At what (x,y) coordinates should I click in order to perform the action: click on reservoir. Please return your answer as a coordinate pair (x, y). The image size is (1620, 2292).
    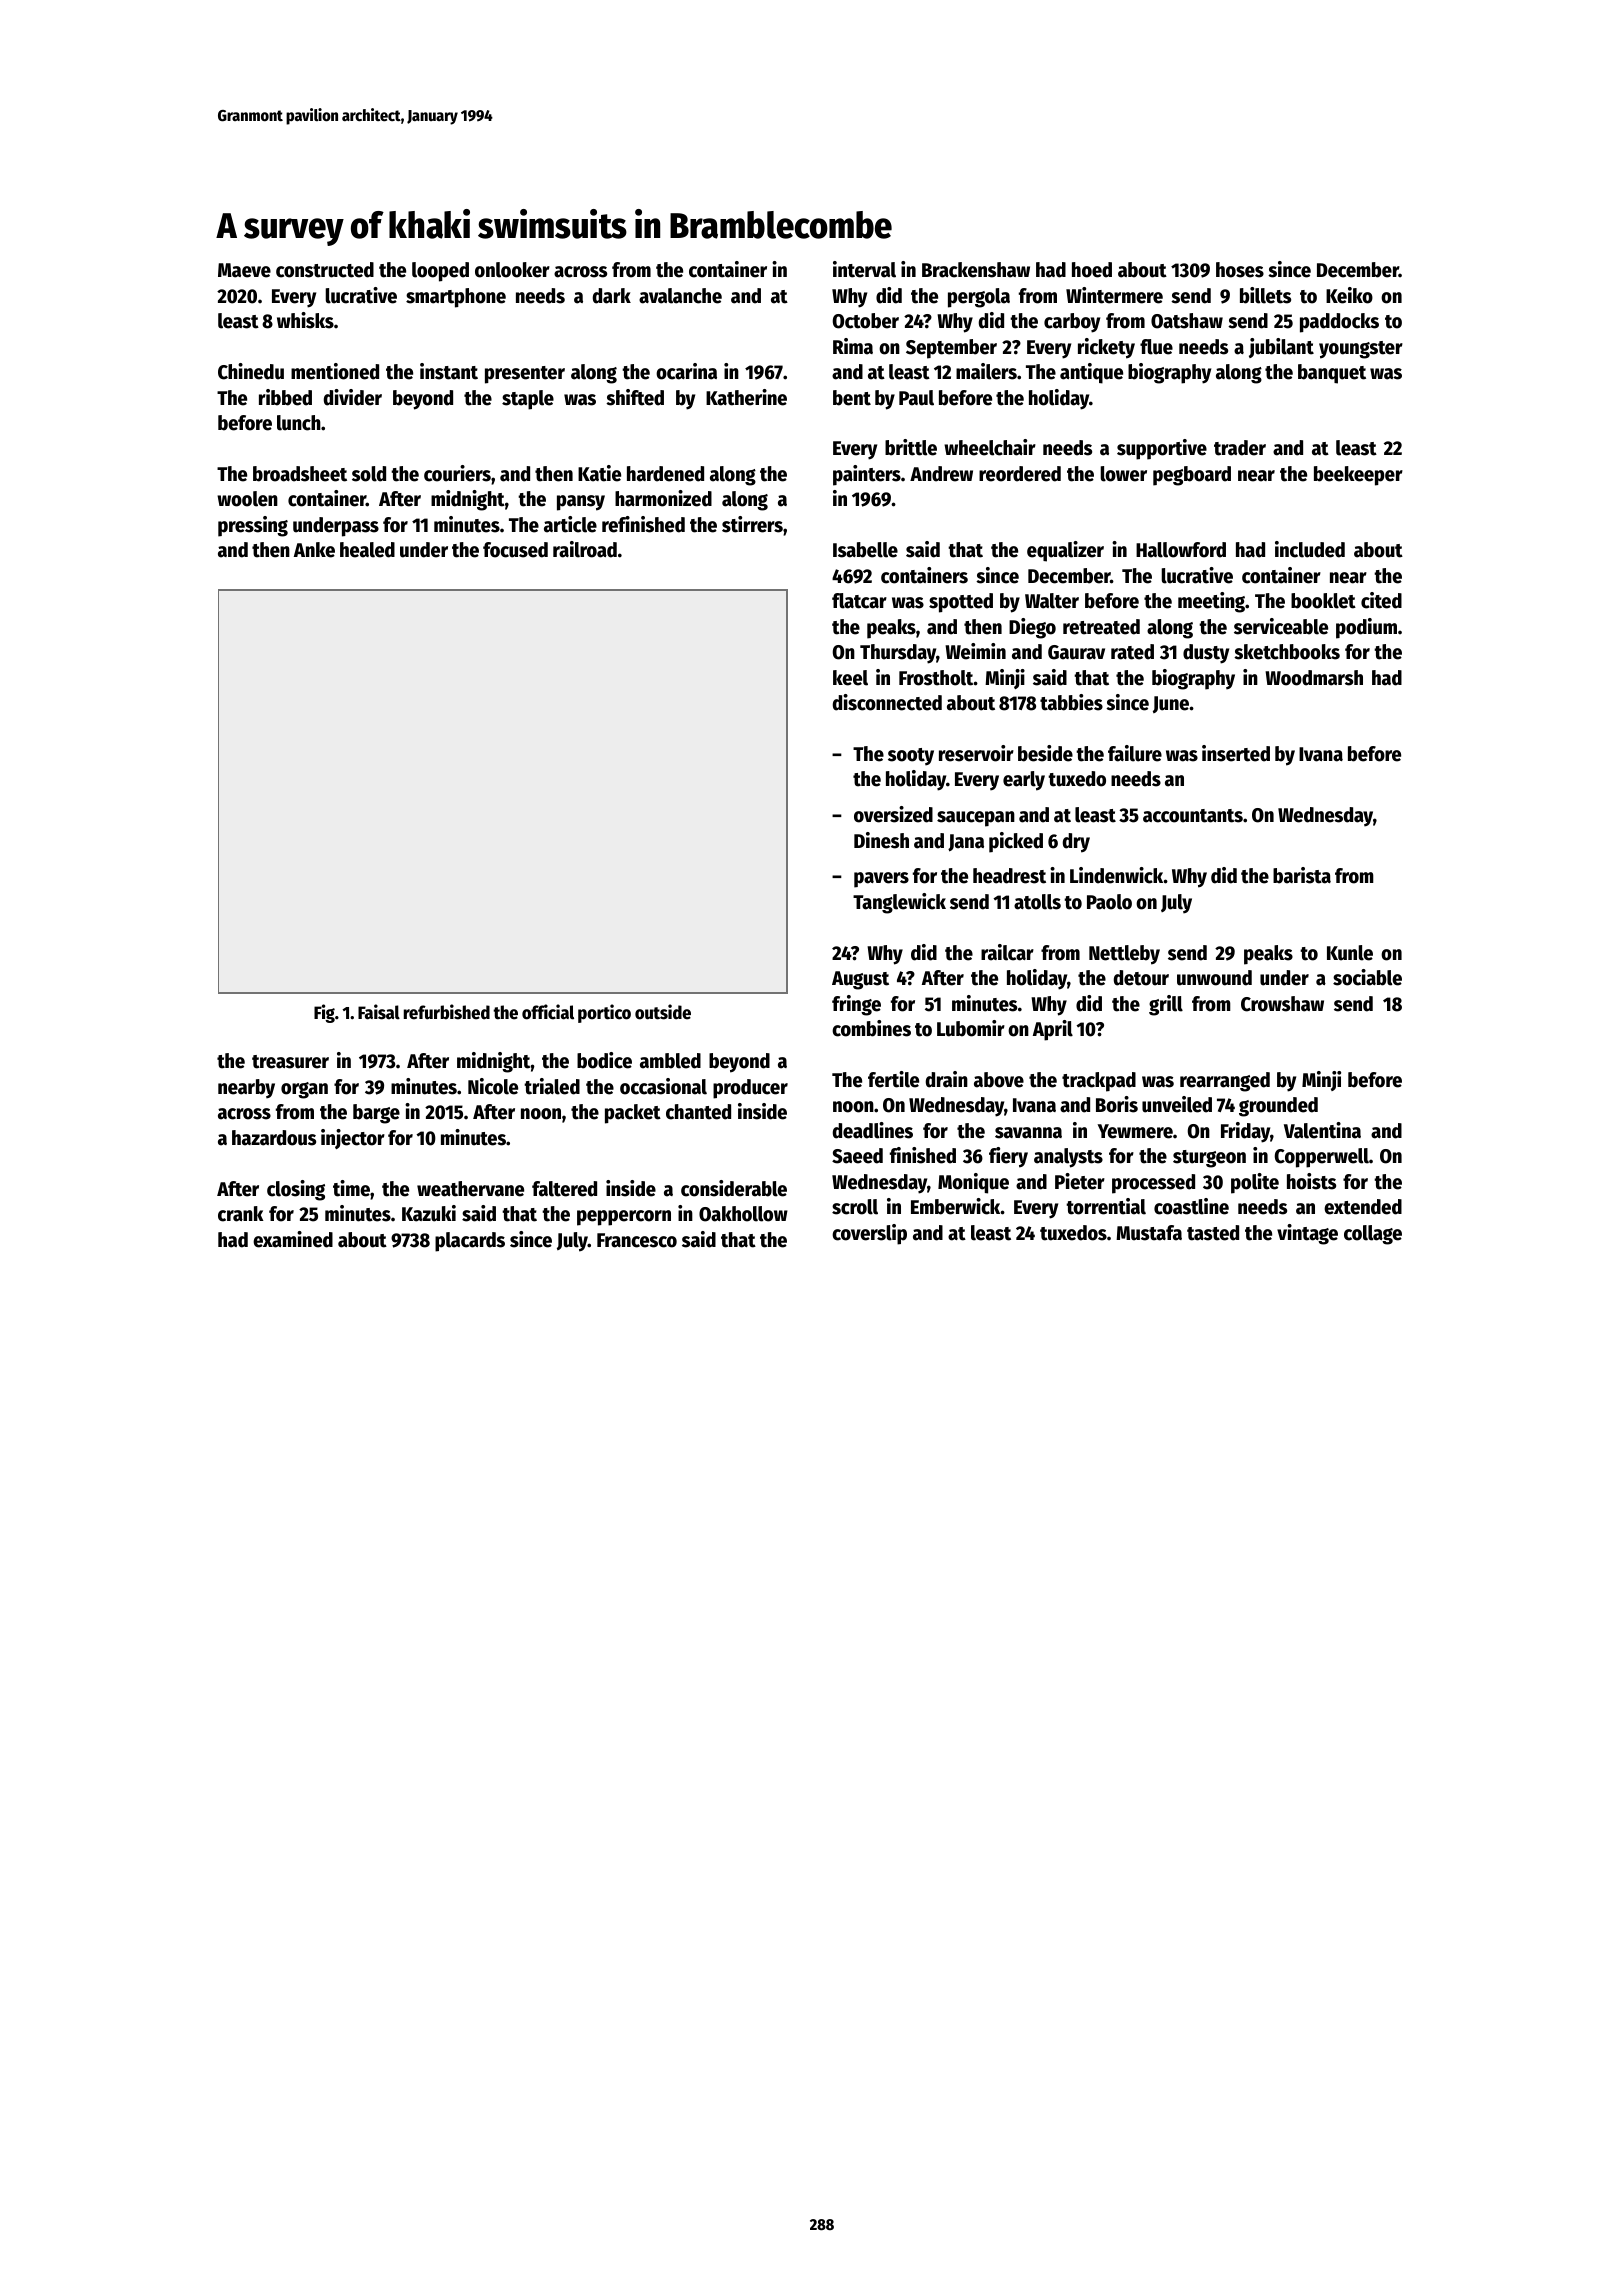
    Looking at the image, I should click on (976, 753).
